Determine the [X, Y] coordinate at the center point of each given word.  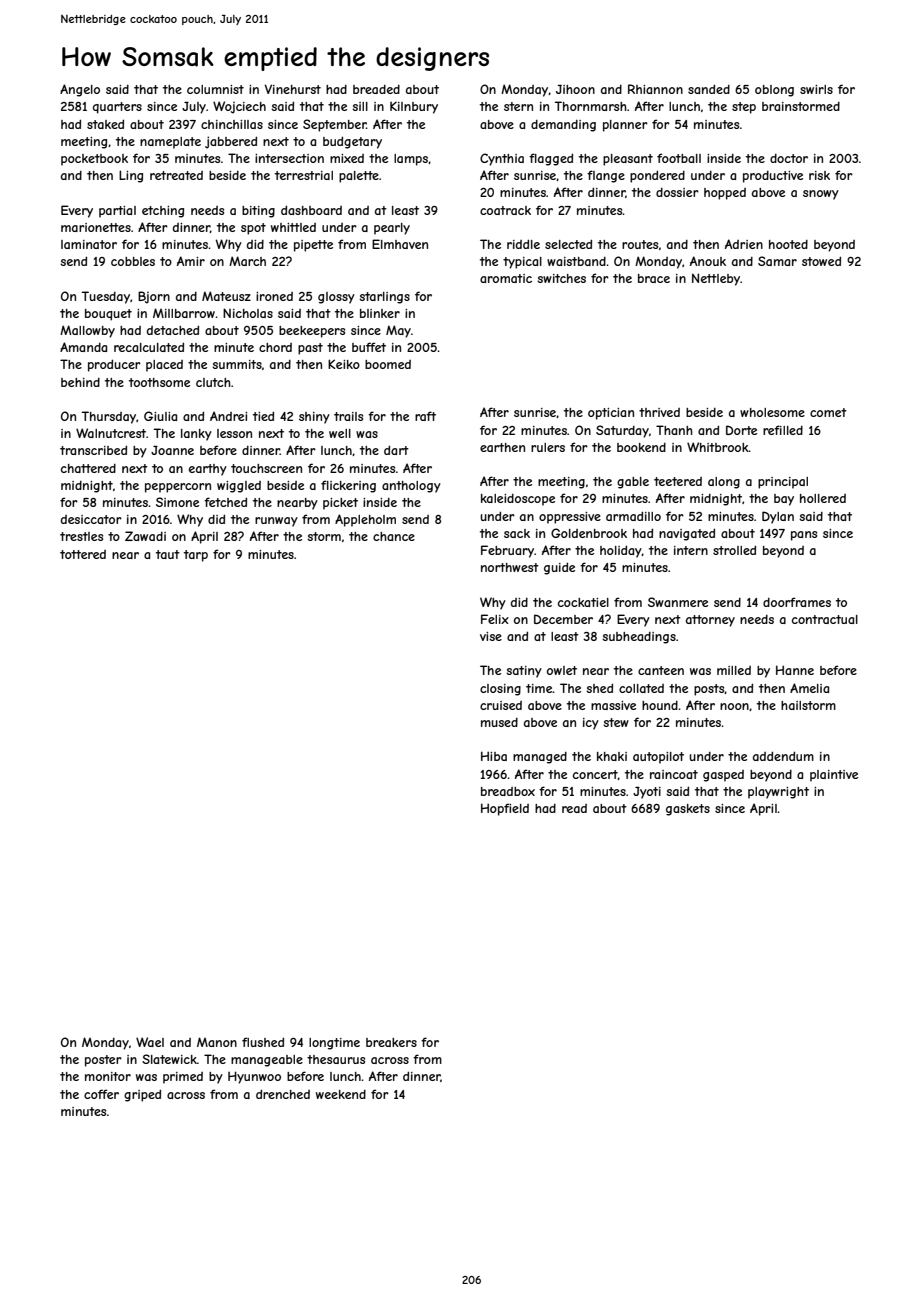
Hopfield [505, 809]
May [398, 331]
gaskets [688, 810]
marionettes [96, 227]
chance [394, 536]
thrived [659, 412]
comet [828, 412]
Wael [150, 1042]
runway [276, 522]
